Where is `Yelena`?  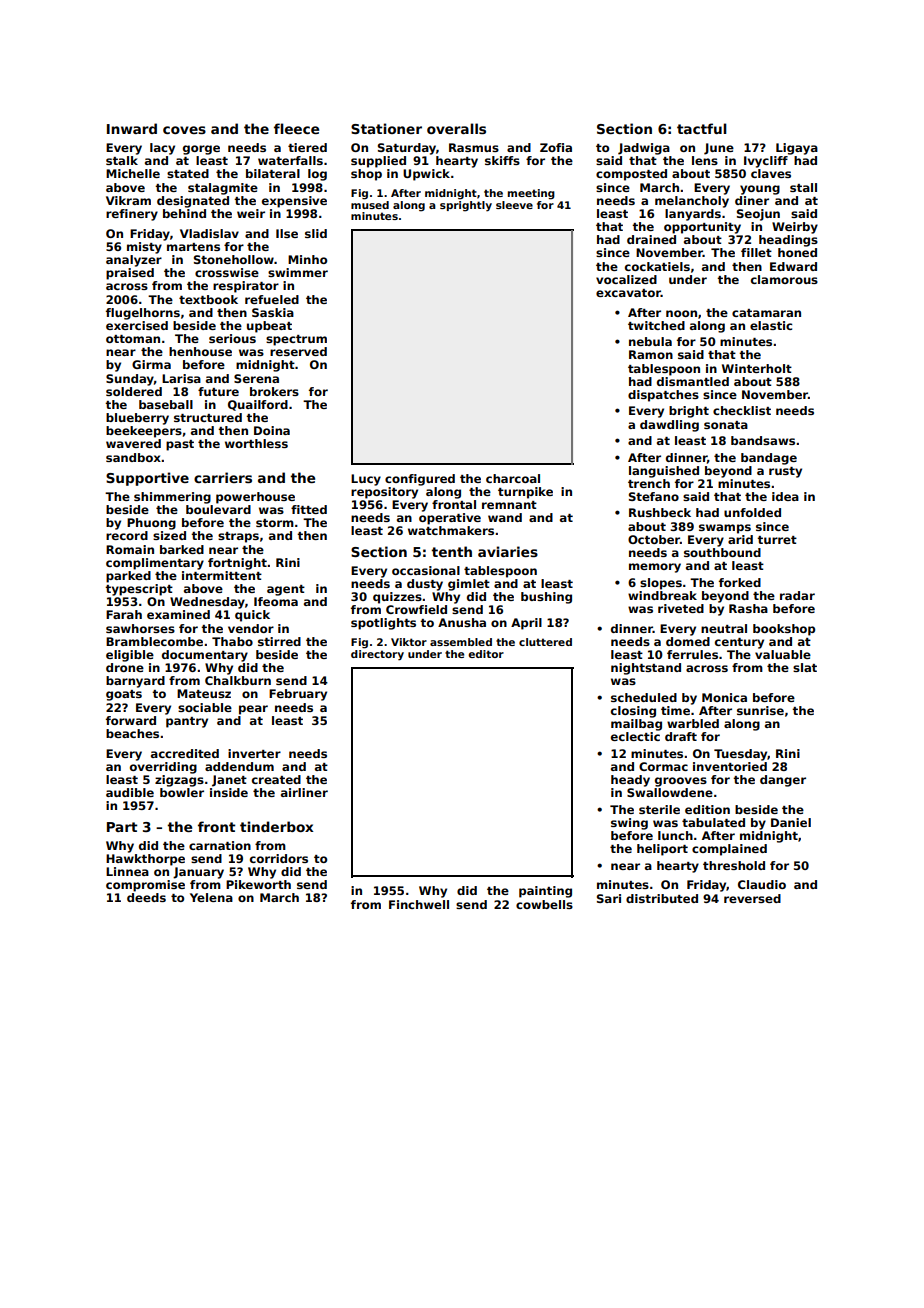 Yelena is located at coordinates (211, 897).
